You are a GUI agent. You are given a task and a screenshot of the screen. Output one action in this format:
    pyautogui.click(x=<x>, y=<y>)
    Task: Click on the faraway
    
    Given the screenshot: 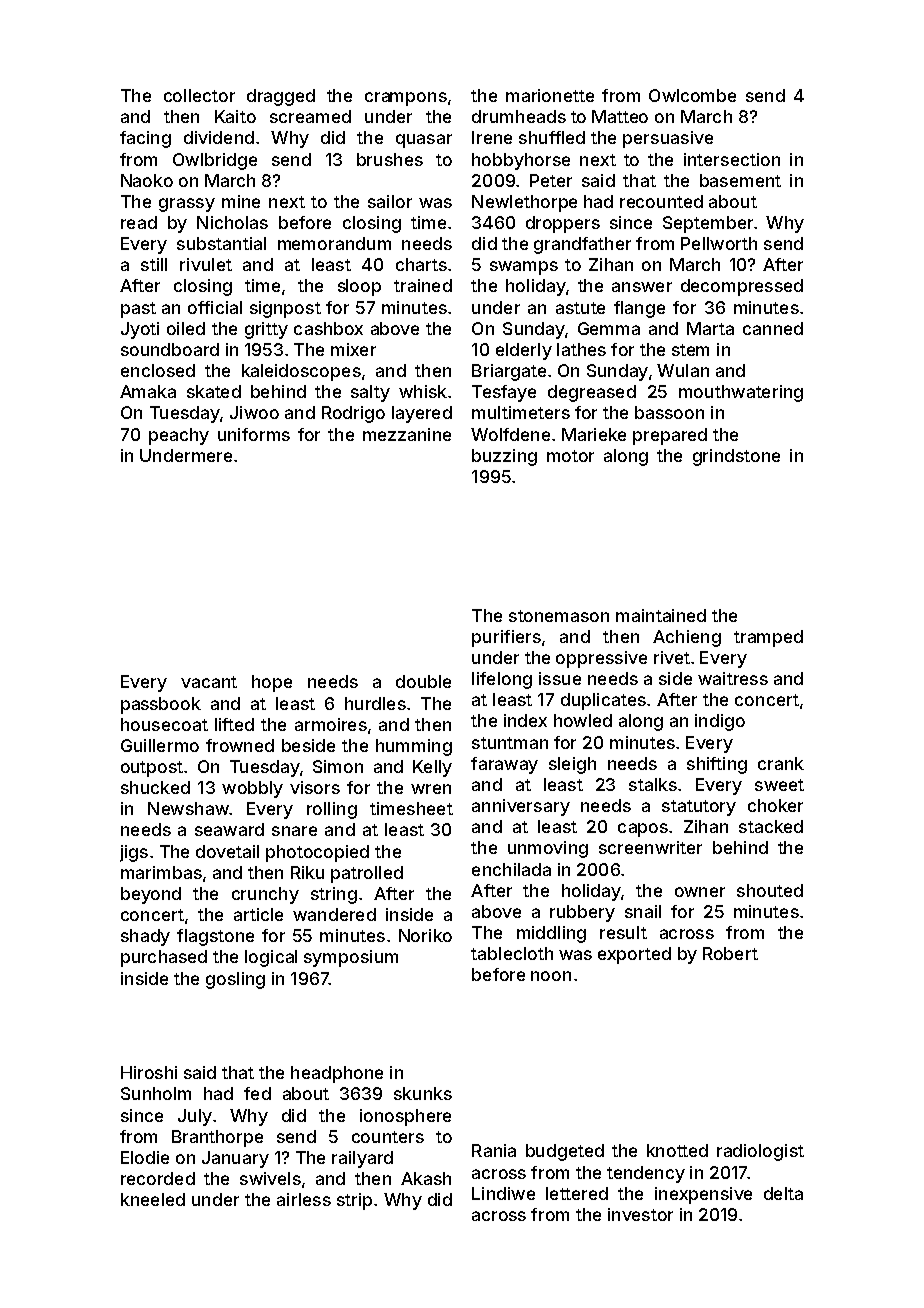 What is the action you would take?
    pyautogui.click(x=504, y=765)
